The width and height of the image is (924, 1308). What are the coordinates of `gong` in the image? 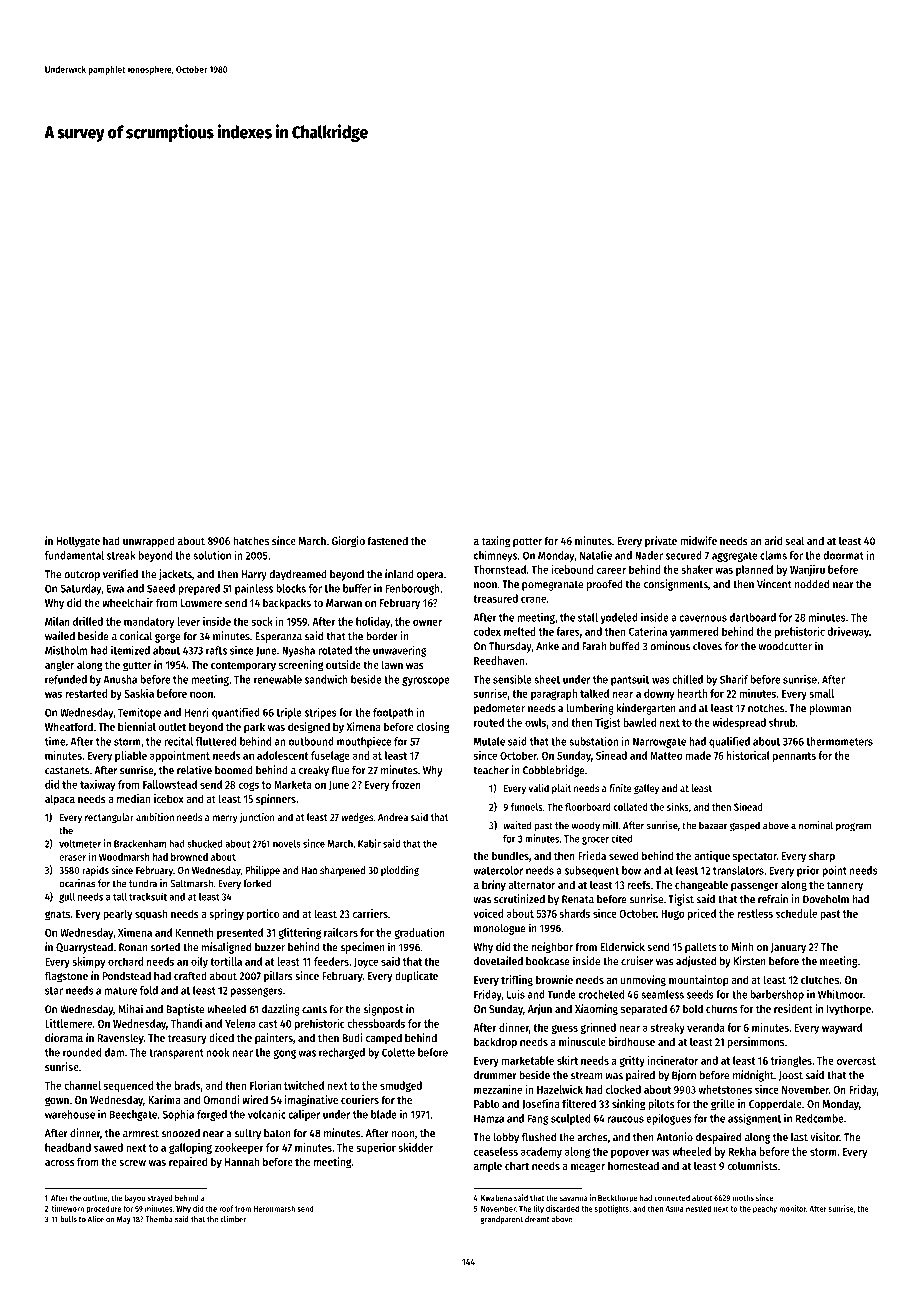 It's located at (284, 1054).
